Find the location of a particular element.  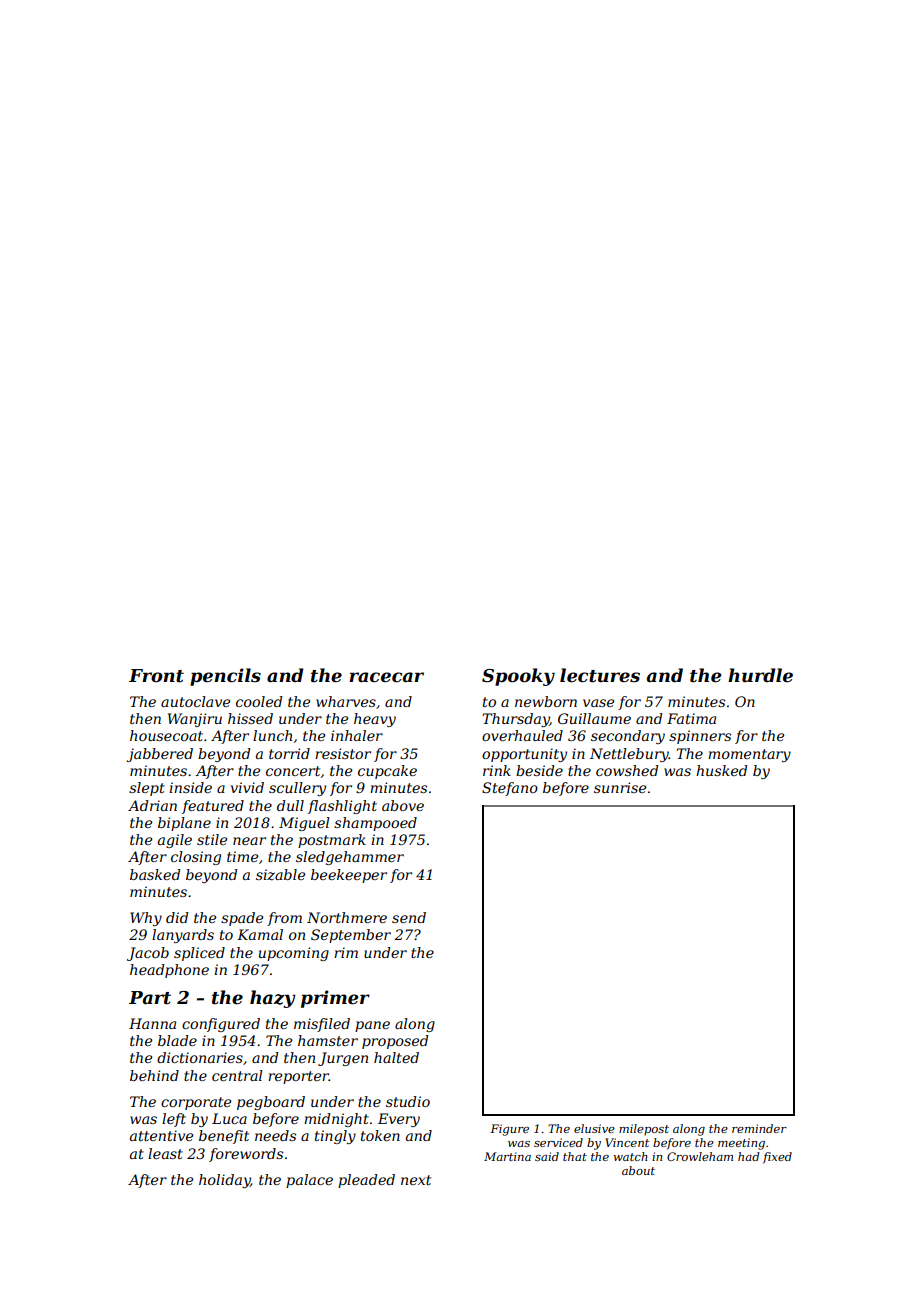

racecar is located at coordinates (386, 677).
